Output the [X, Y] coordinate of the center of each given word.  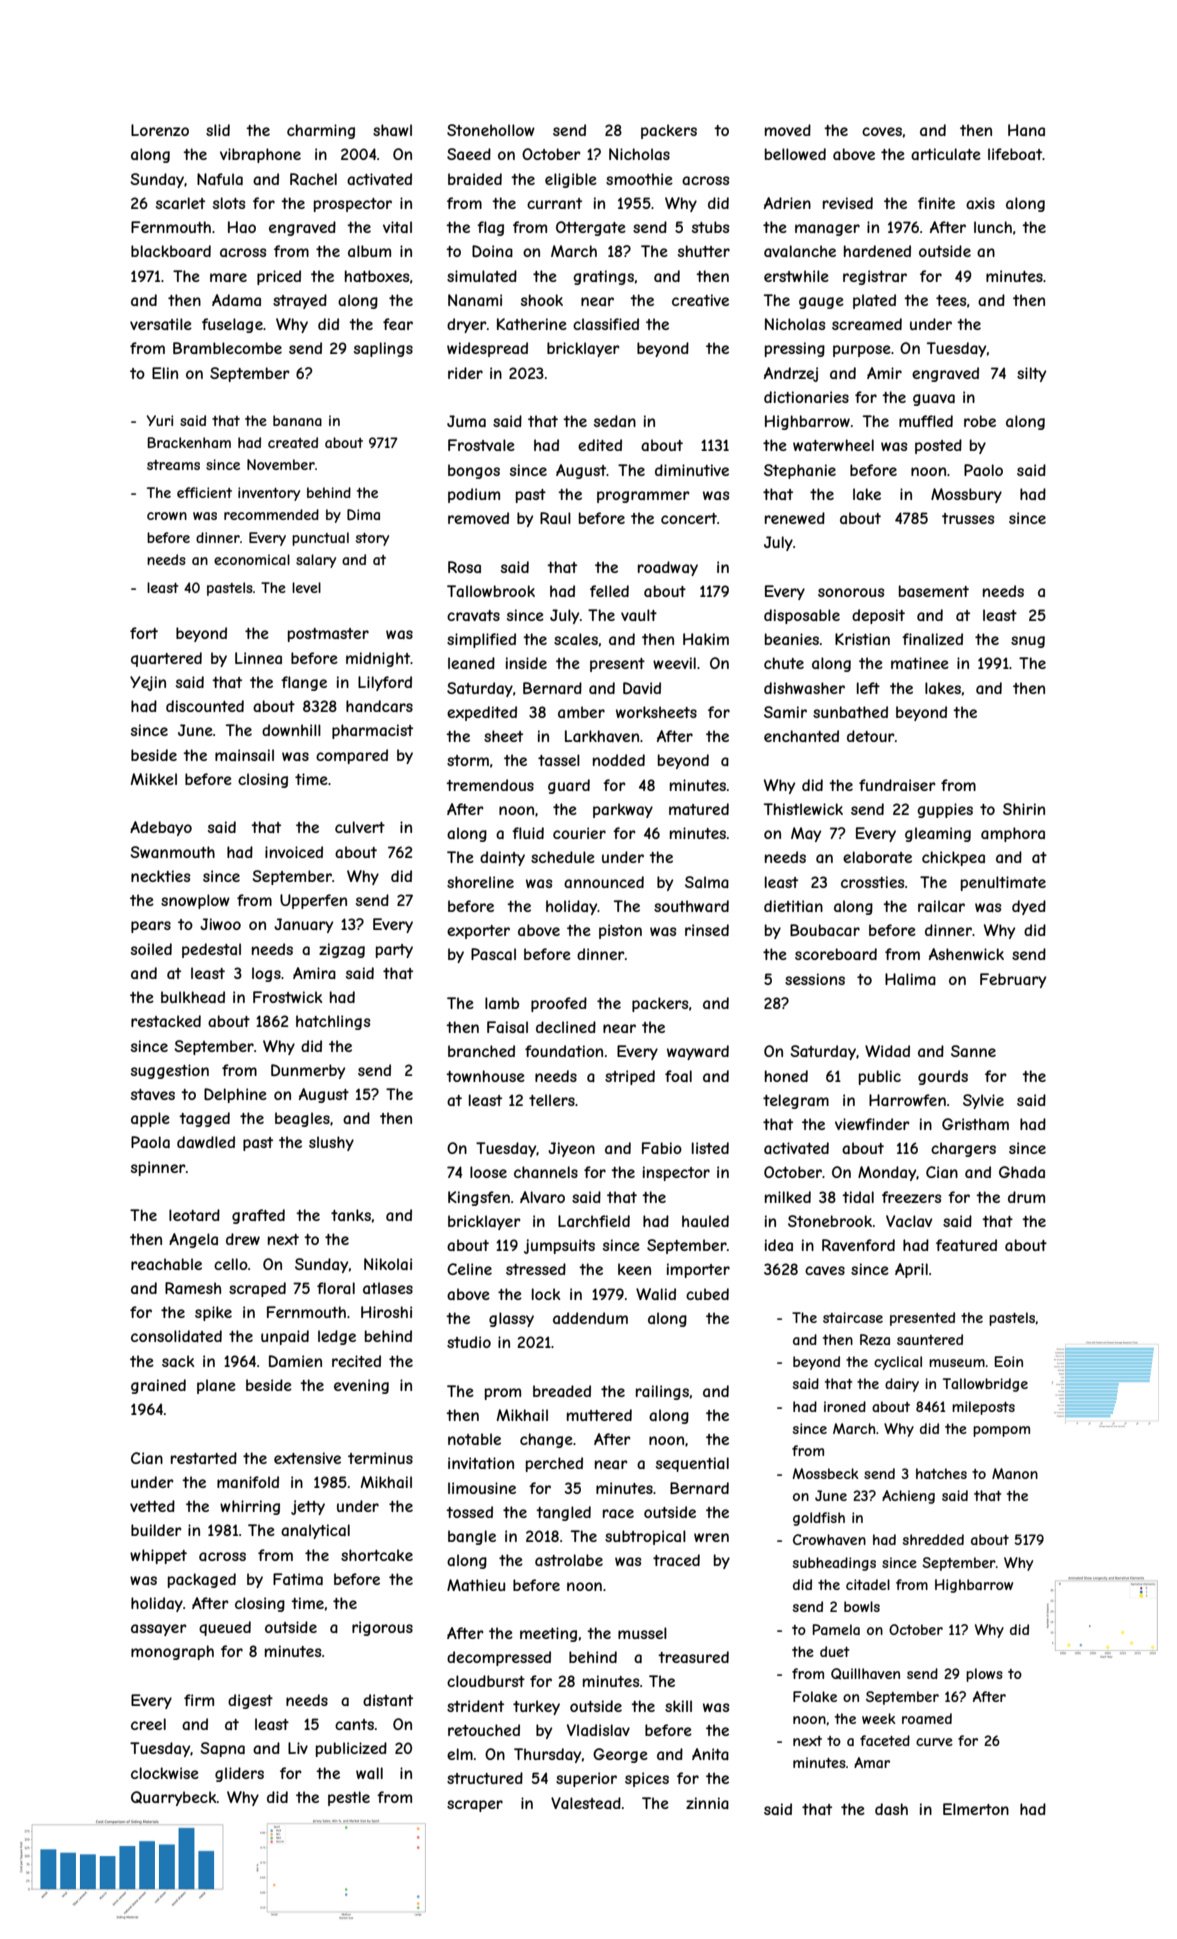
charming [321, 131]
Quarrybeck [174, 1798]
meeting [548, 1634]
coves [882, 131]
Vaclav [909, 1221]
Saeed [469, 154]
